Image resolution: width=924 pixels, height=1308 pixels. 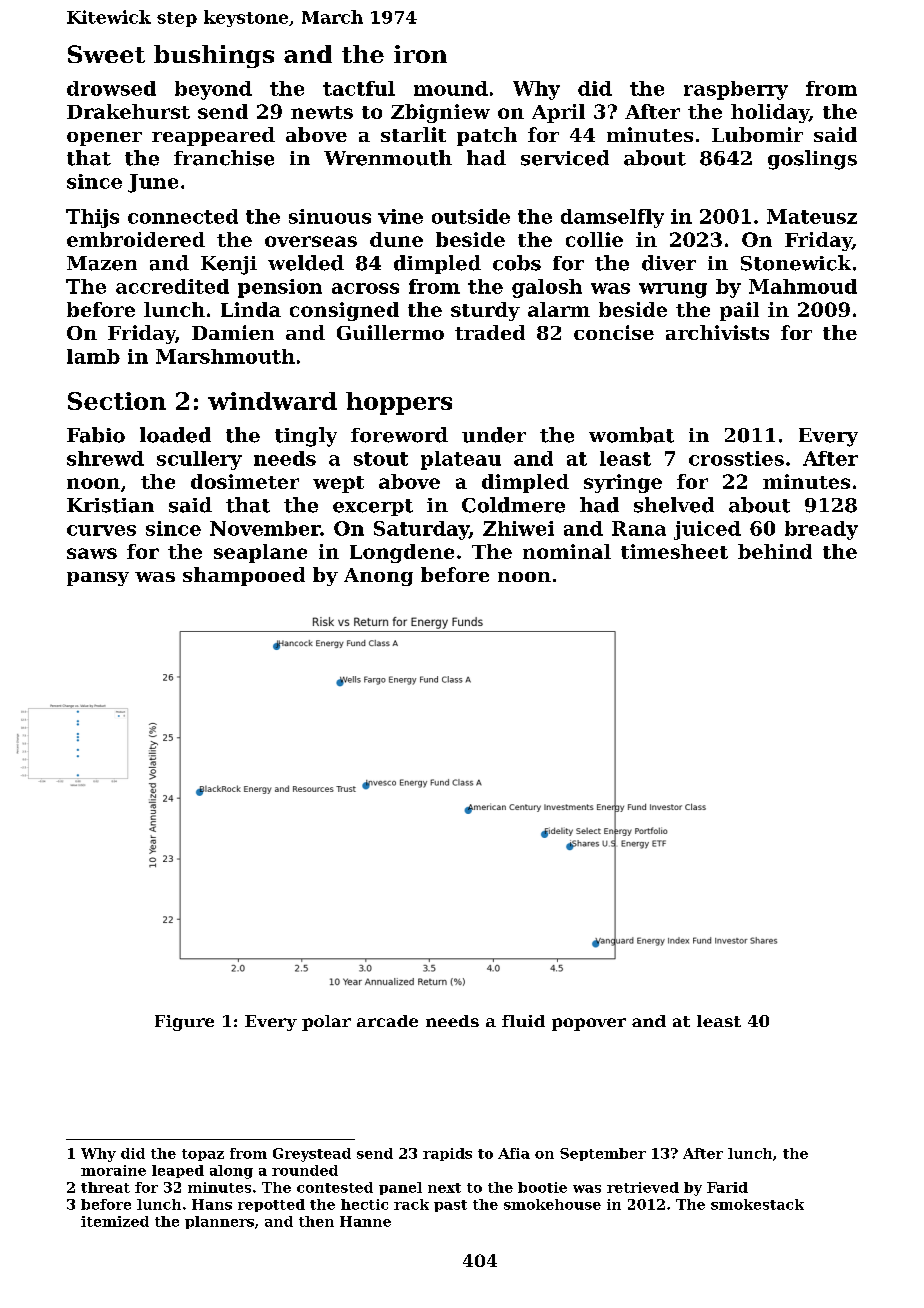 What do you see at coordinates (589, 1024) in the screenshot?
I see `popover` at bounding box center [589, 1024].
